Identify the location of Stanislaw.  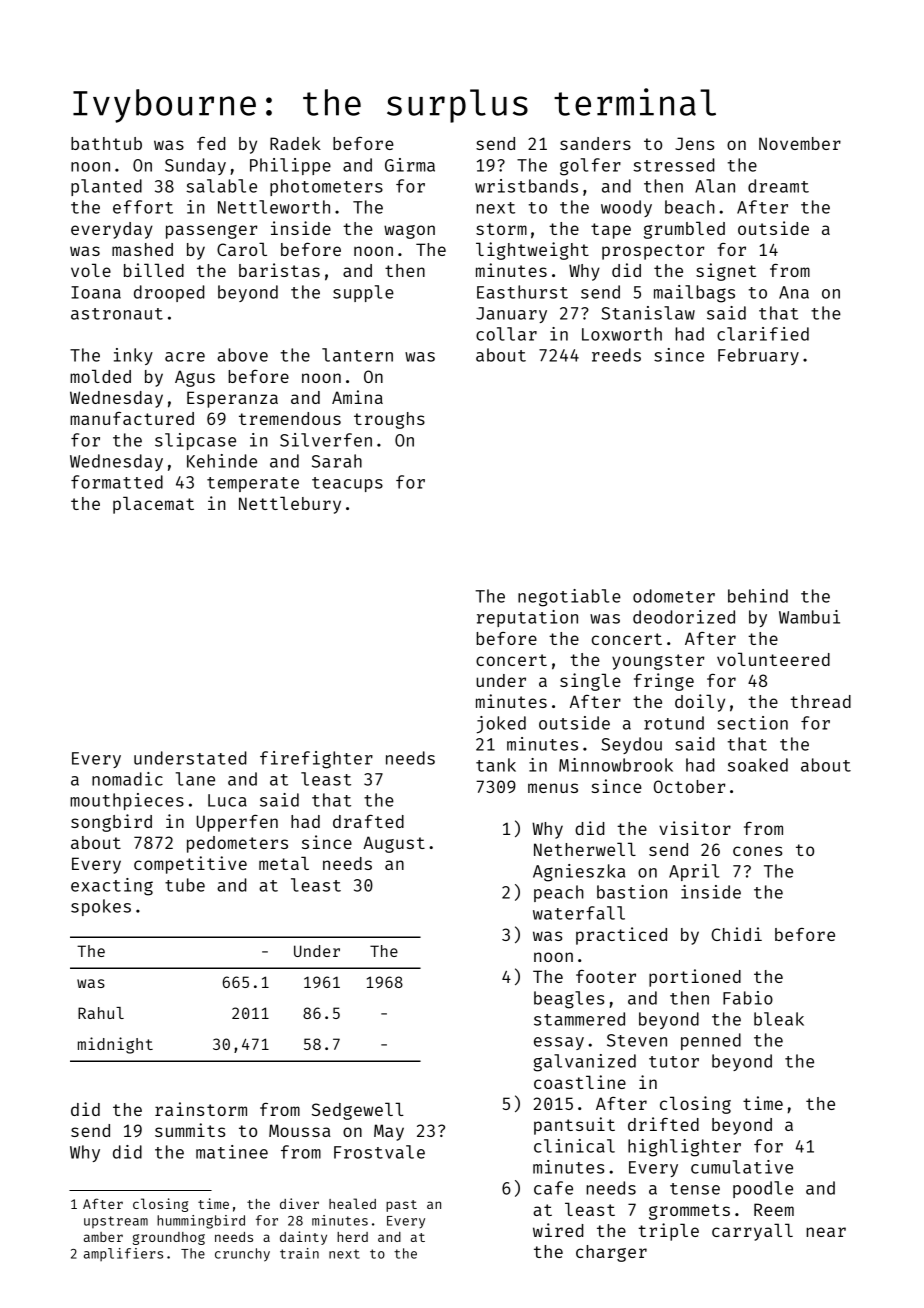
(648, 313).
